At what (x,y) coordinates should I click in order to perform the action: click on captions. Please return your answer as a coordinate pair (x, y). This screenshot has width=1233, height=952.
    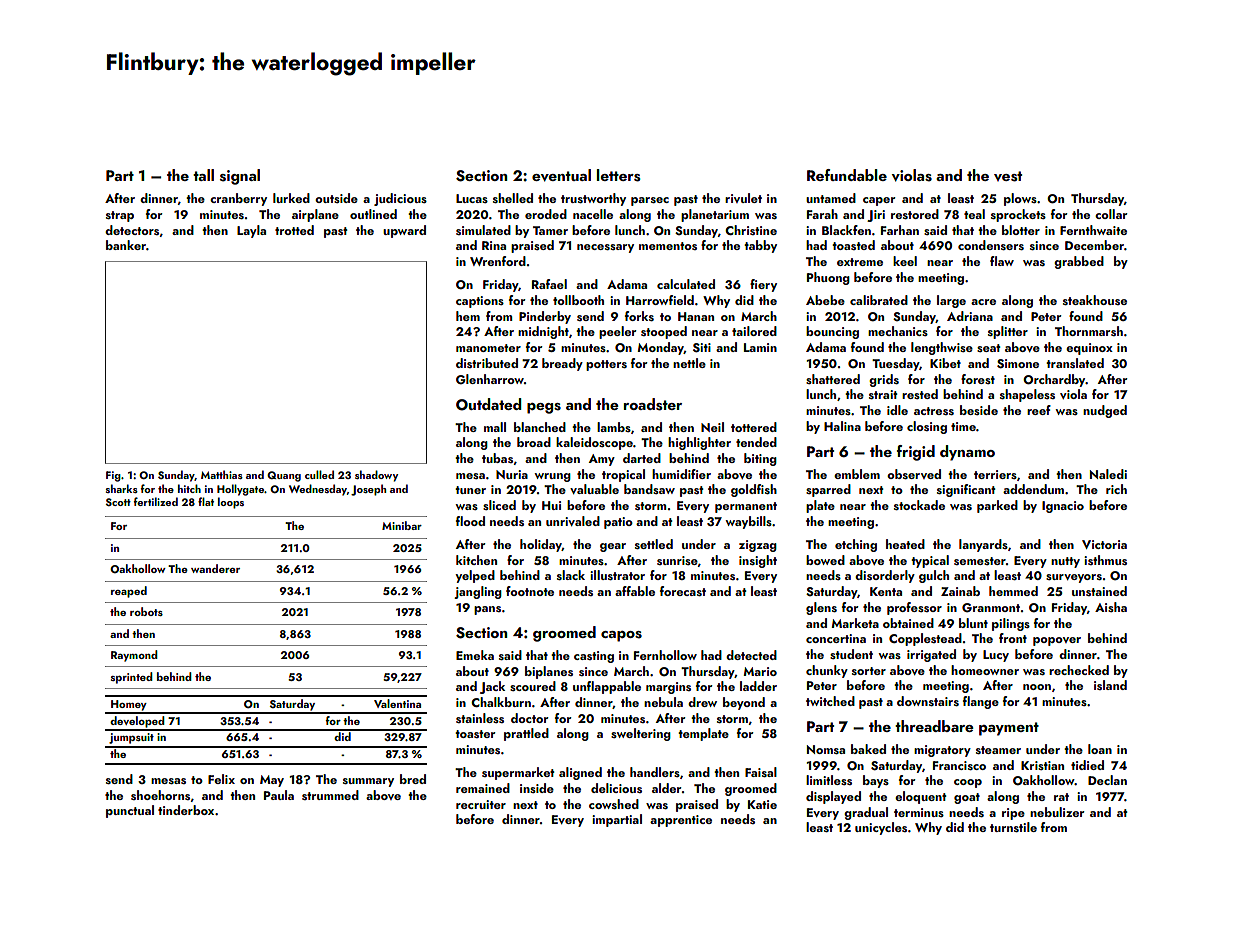
    Looking at the image, I should click on (480, 302).
